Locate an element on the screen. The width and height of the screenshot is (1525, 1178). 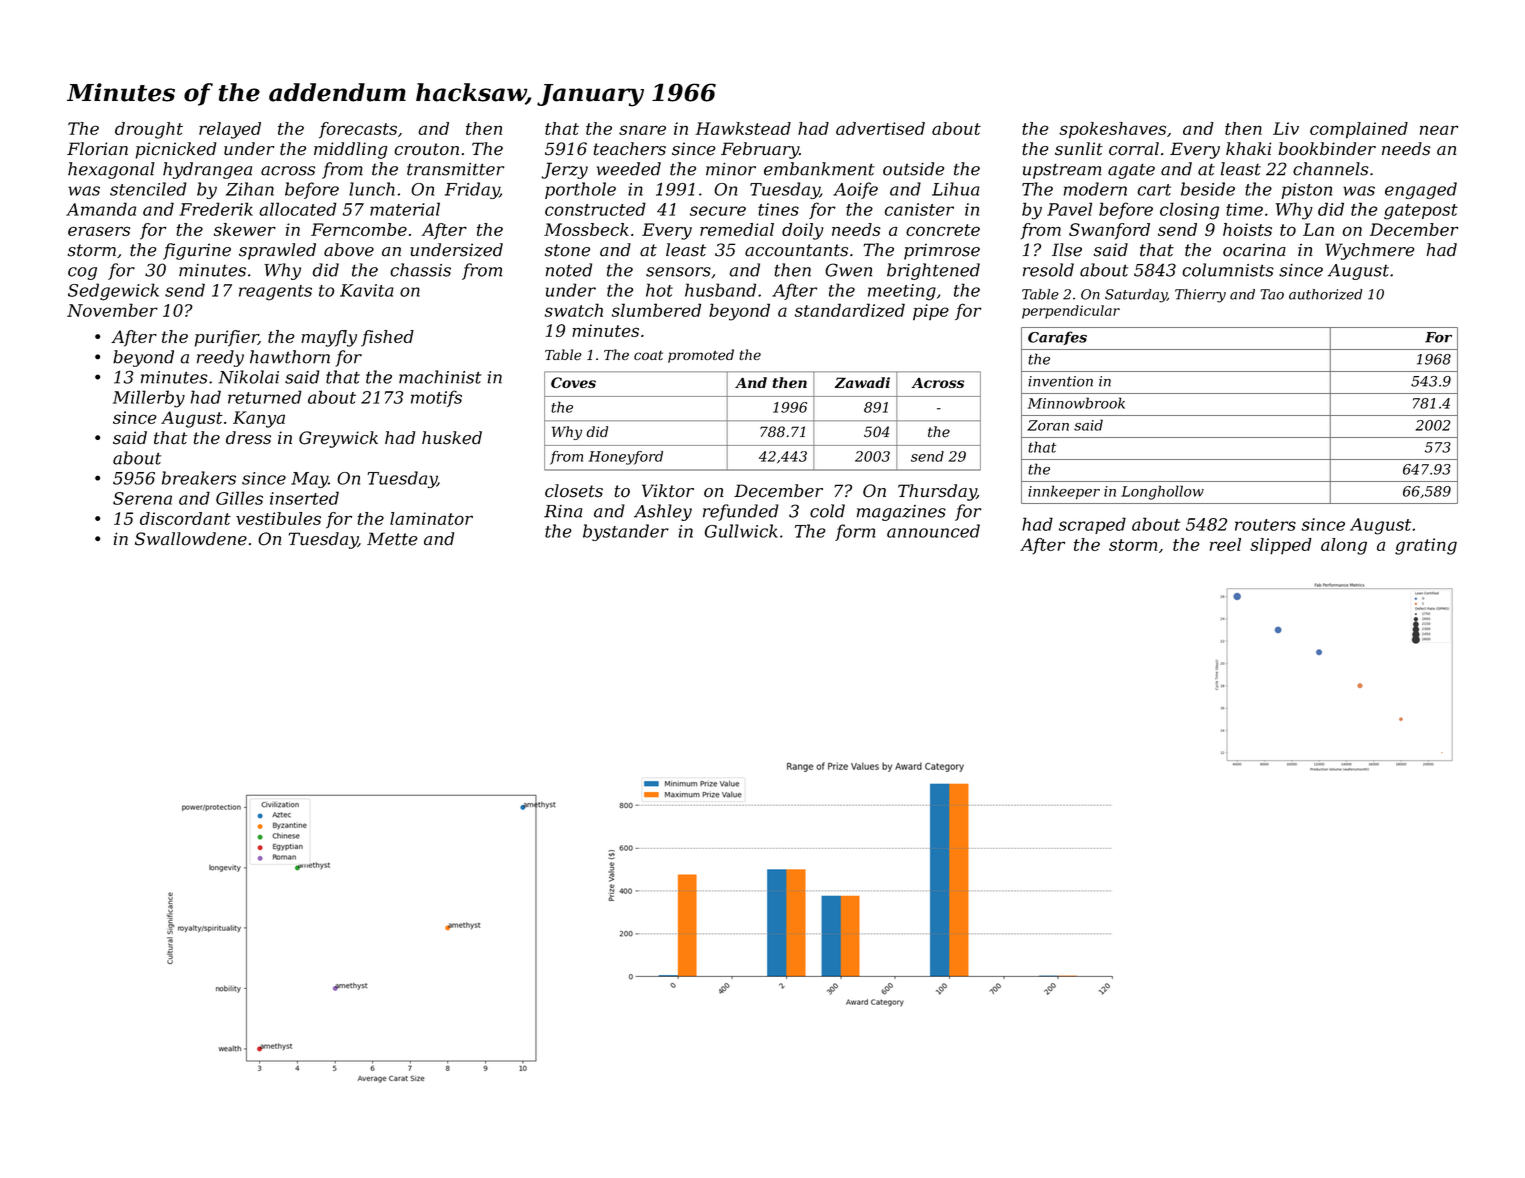
Frederik is located at coordinates (216, 209).
